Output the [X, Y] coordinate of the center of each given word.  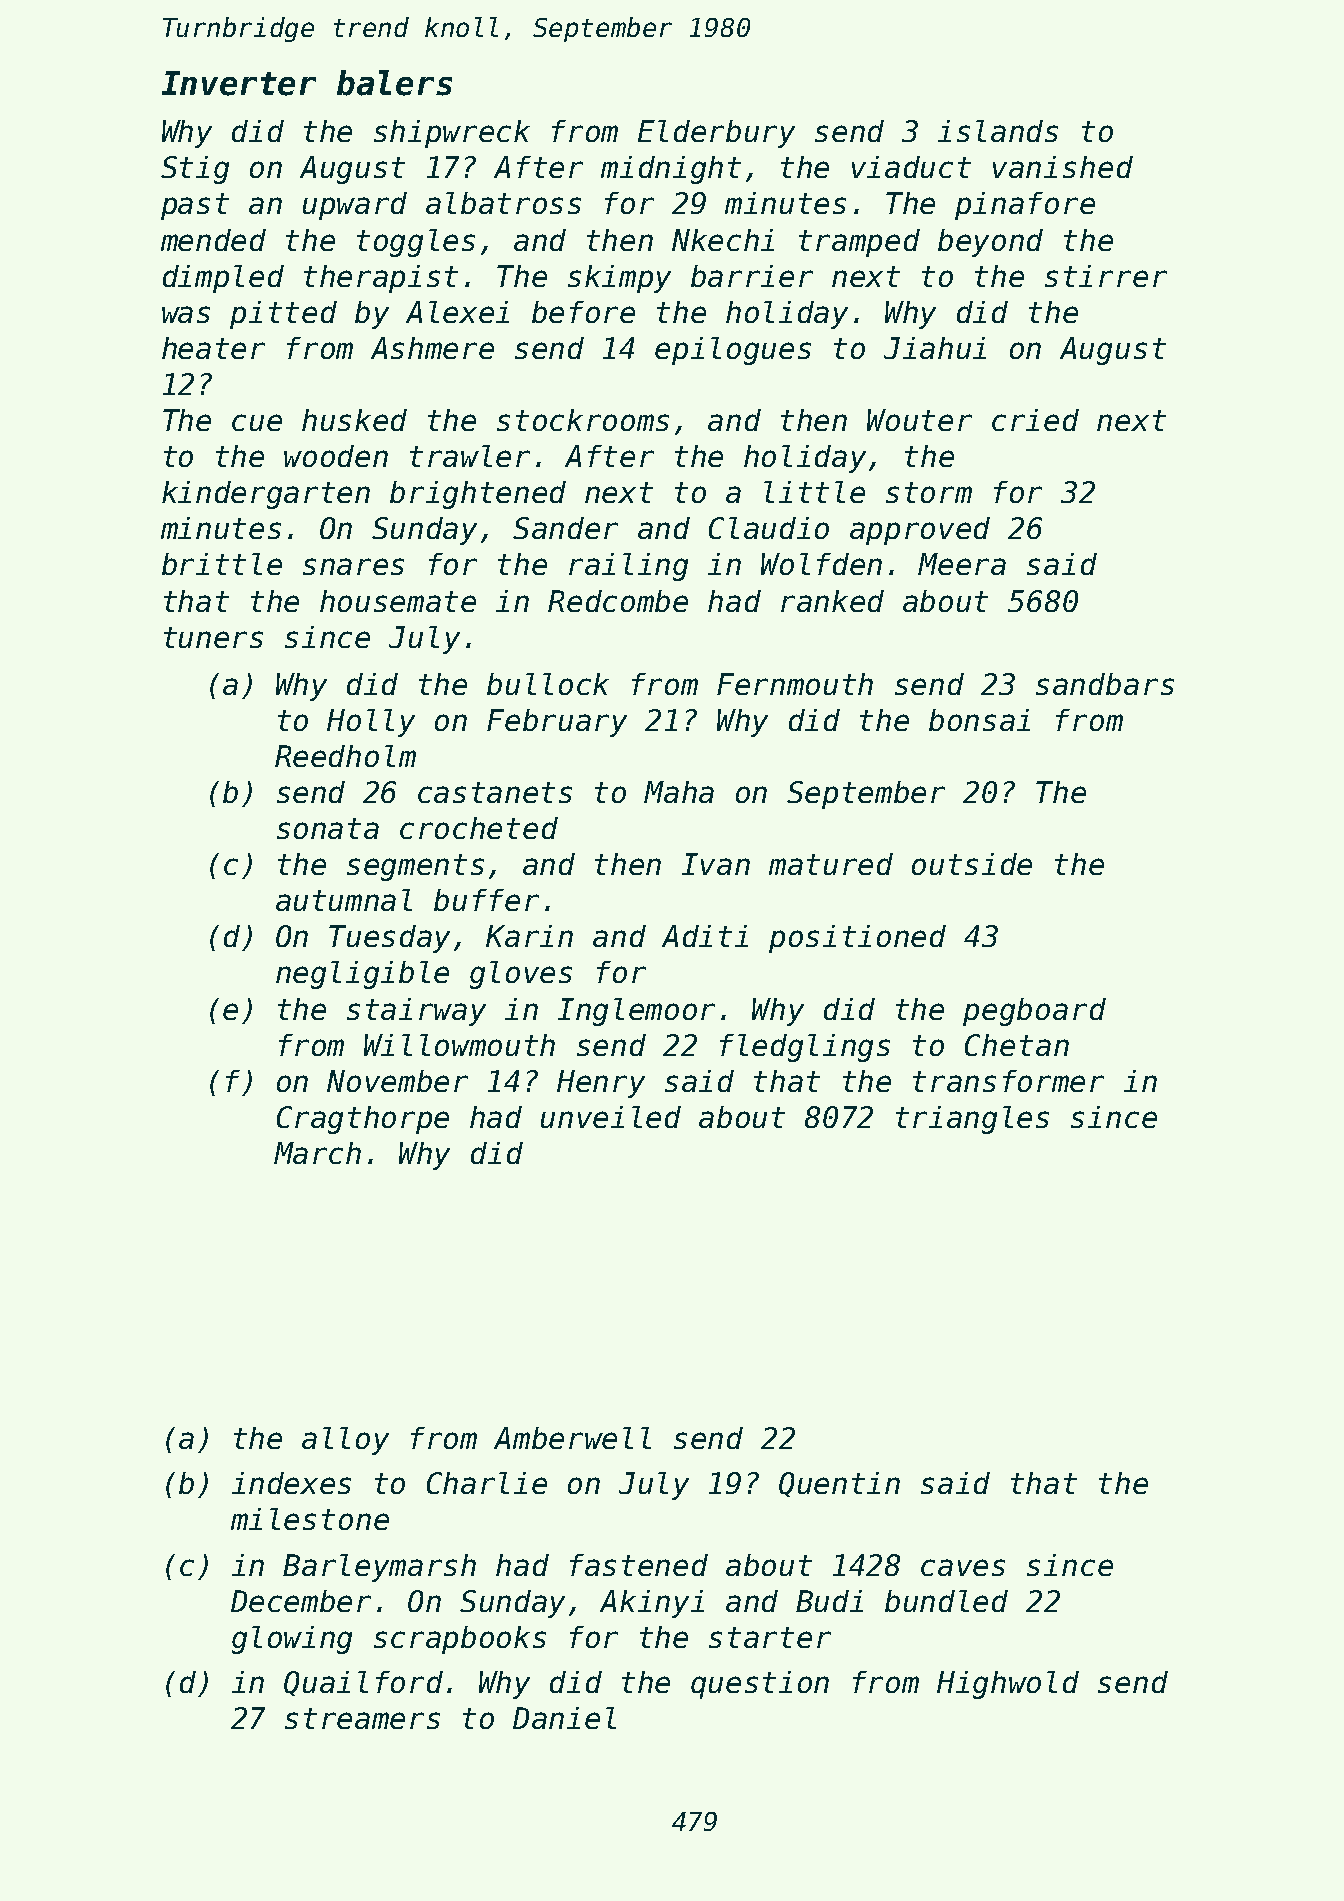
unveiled [611, 1117]
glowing [292, 1640]
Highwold [1008, 1685]
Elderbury [716, 134]
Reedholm [345, 756]
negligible [362, 975]
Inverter [239, 83]
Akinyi [652, 1604]
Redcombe [618, 601]
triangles [972, 1120]
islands [998, 131]
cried [1035, 420]
